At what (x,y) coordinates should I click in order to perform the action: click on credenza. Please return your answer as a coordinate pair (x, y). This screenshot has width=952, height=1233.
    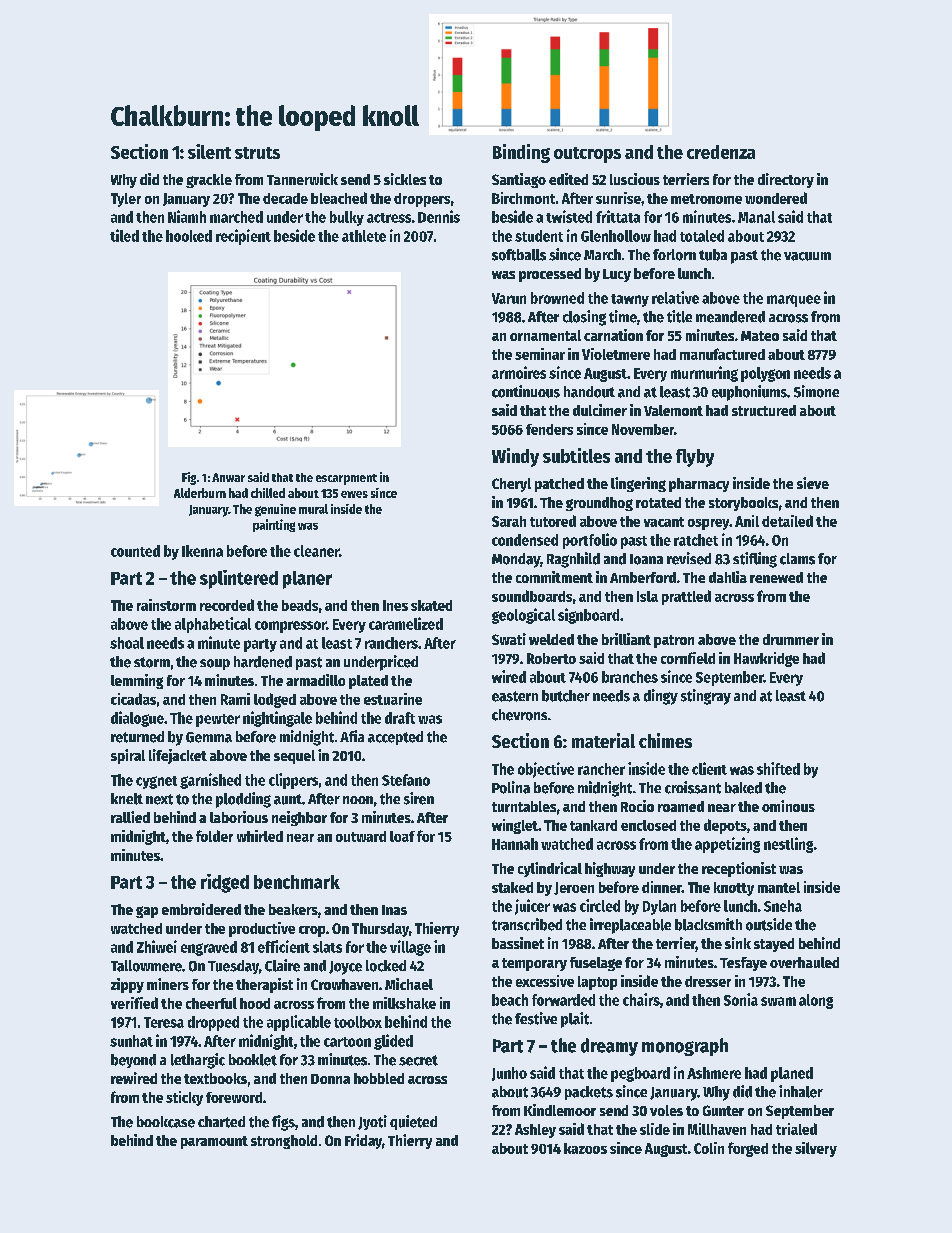
    Looking at the image, I should click on (721, 152).
